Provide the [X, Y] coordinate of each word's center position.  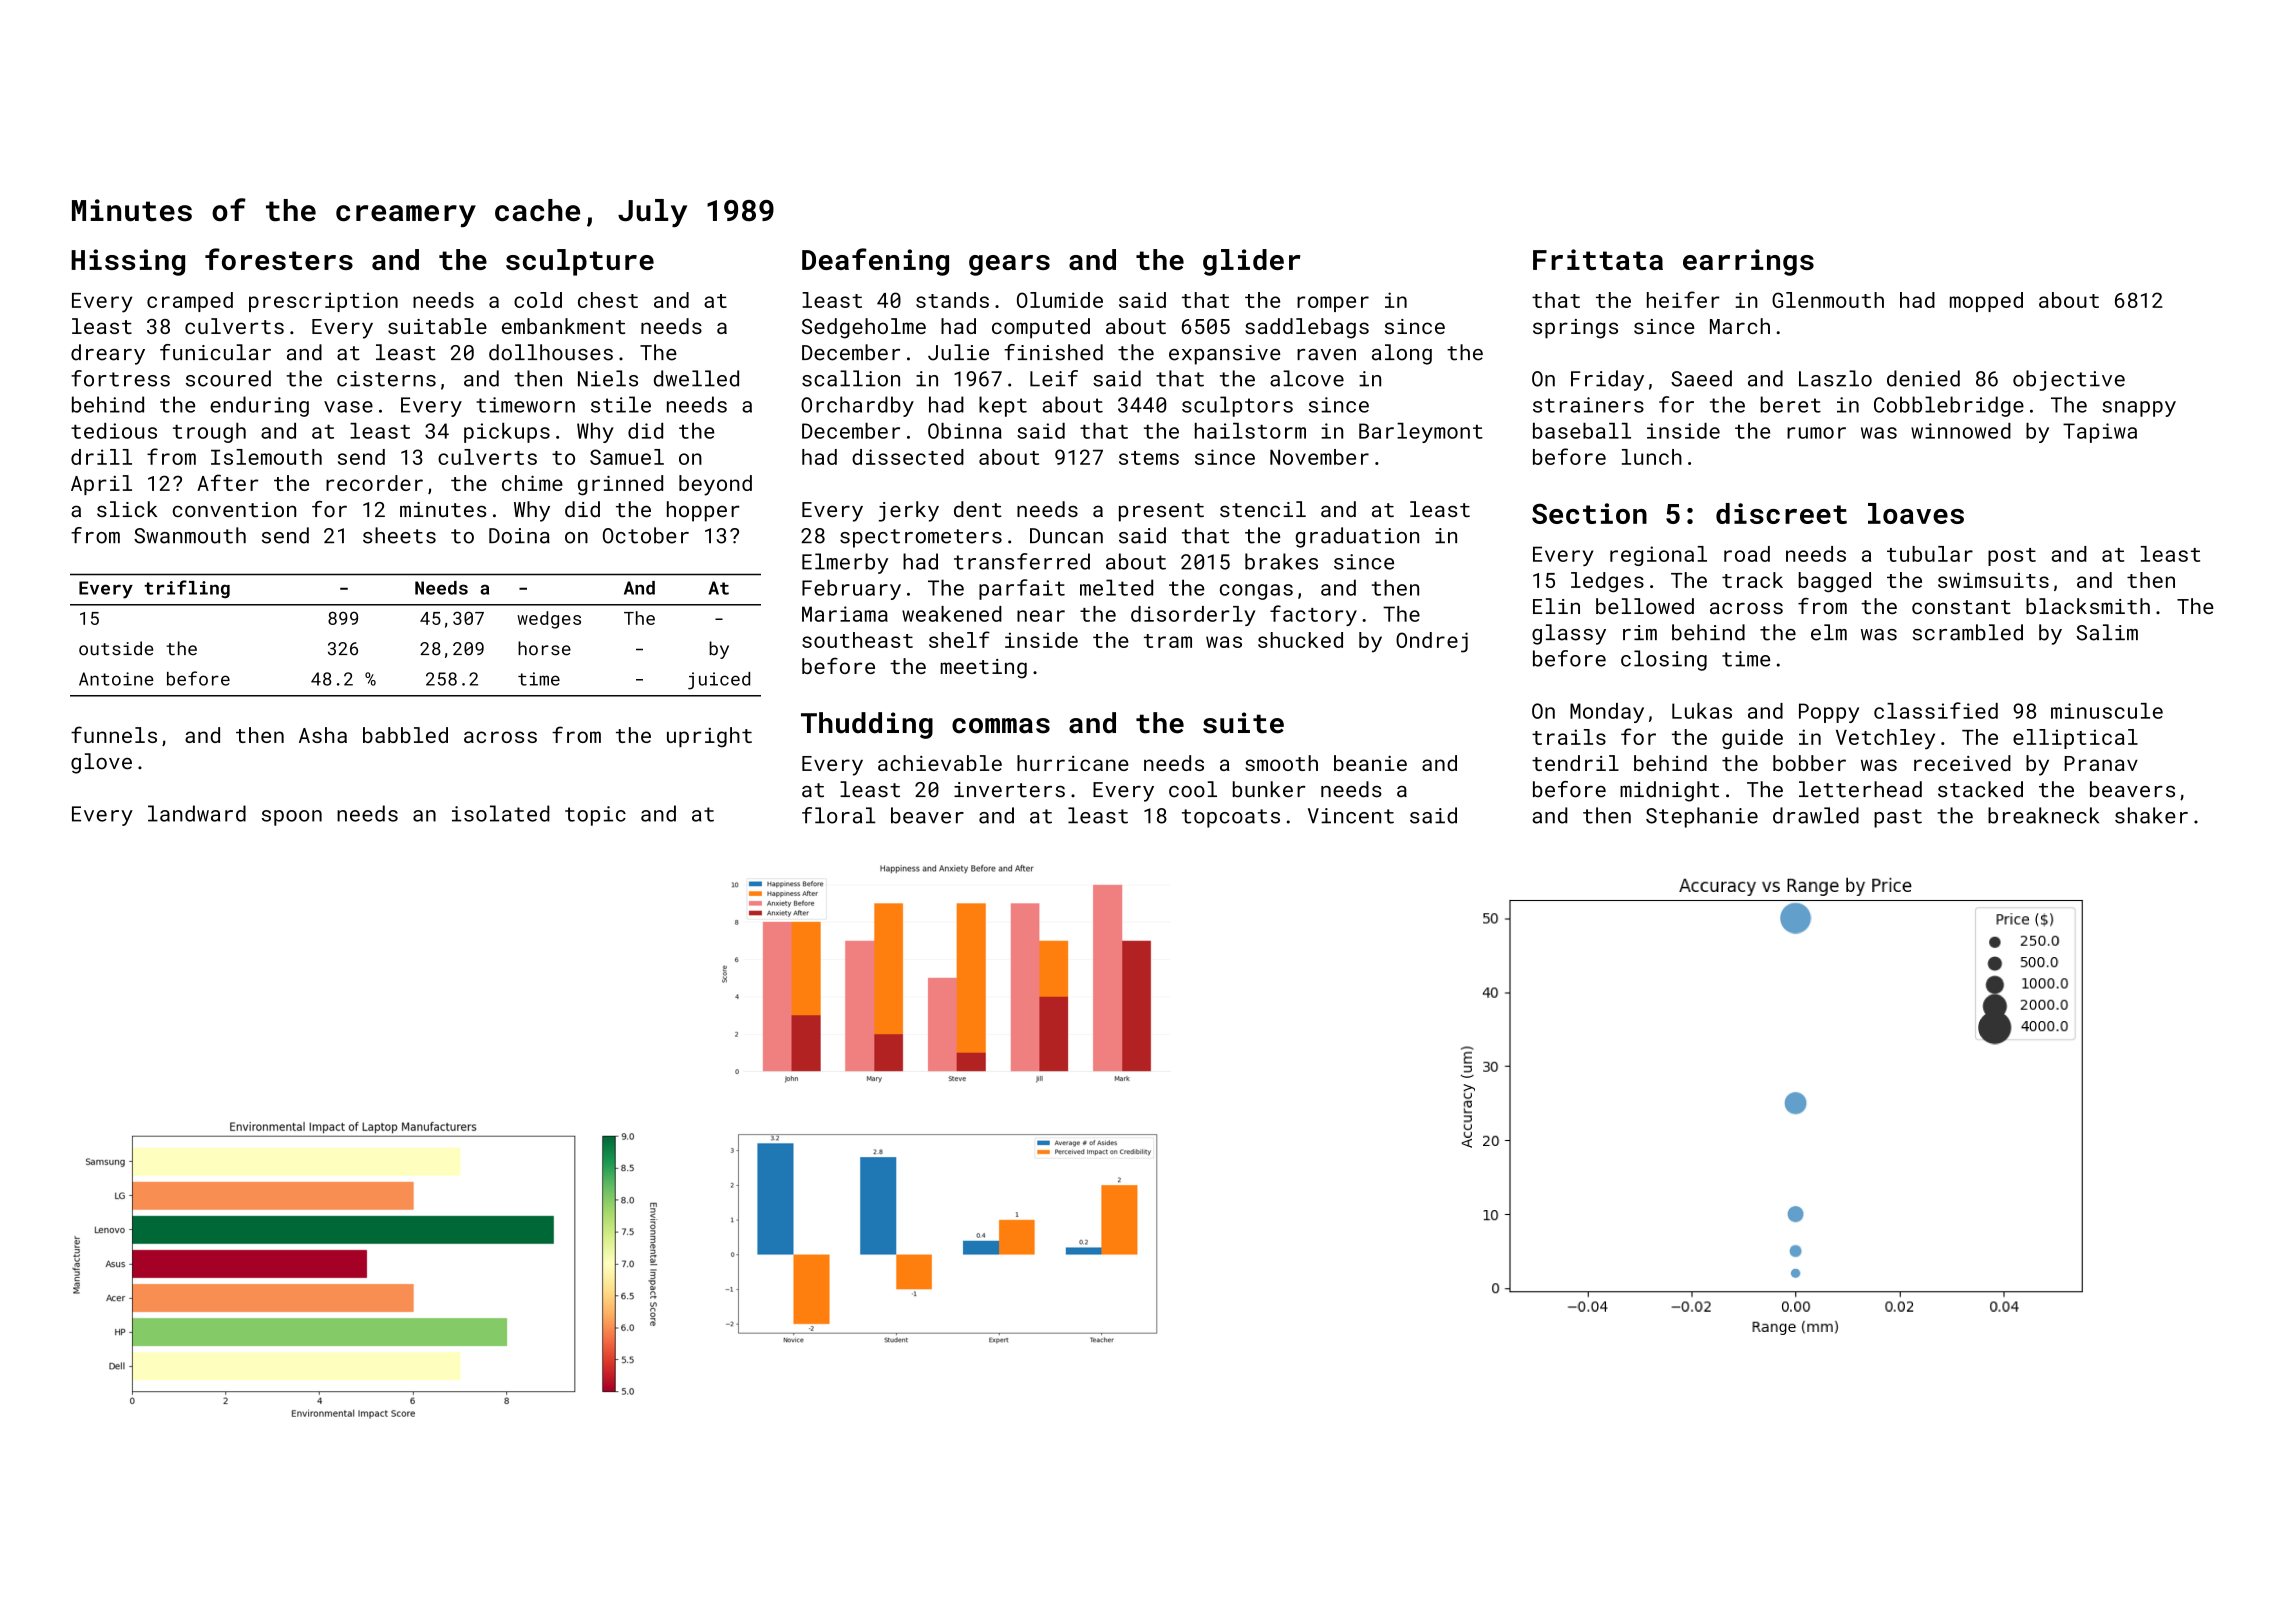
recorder [374, 483]
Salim [2107, 632]
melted [1116, 587]
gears [1009, 265]
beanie [1370, 763]
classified [1936, 710]
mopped [1986, 302]
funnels [114, 734]
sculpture [580, 262]
